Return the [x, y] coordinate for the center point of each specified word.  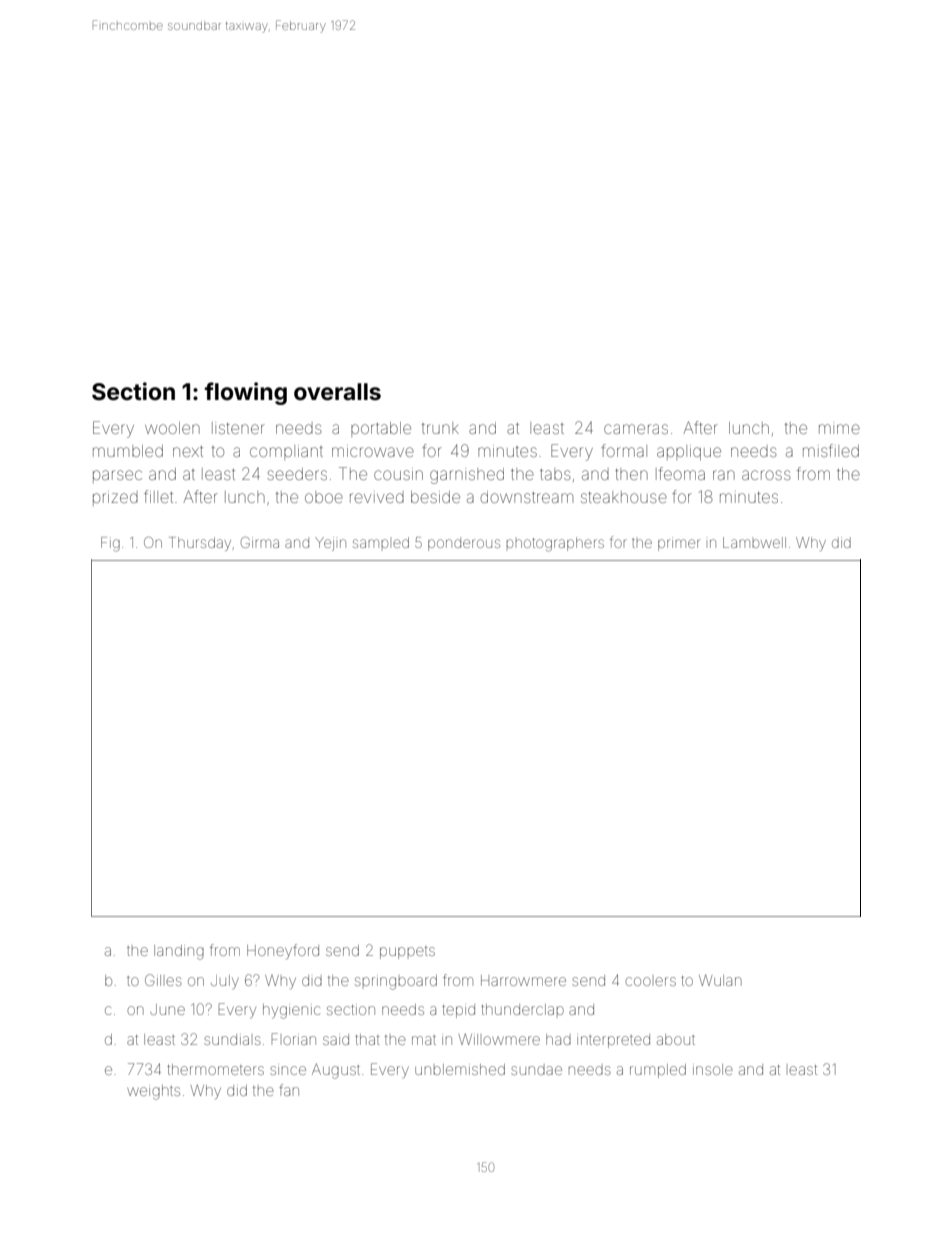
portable [381, 429]
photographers [555, 544]
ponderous [464, 545]
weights [153, 1092]
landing [179, 952]
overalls [337, 392]
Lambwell [754, 542]
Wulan [720, 980]
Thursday [200, 544]
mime [839, 429]
